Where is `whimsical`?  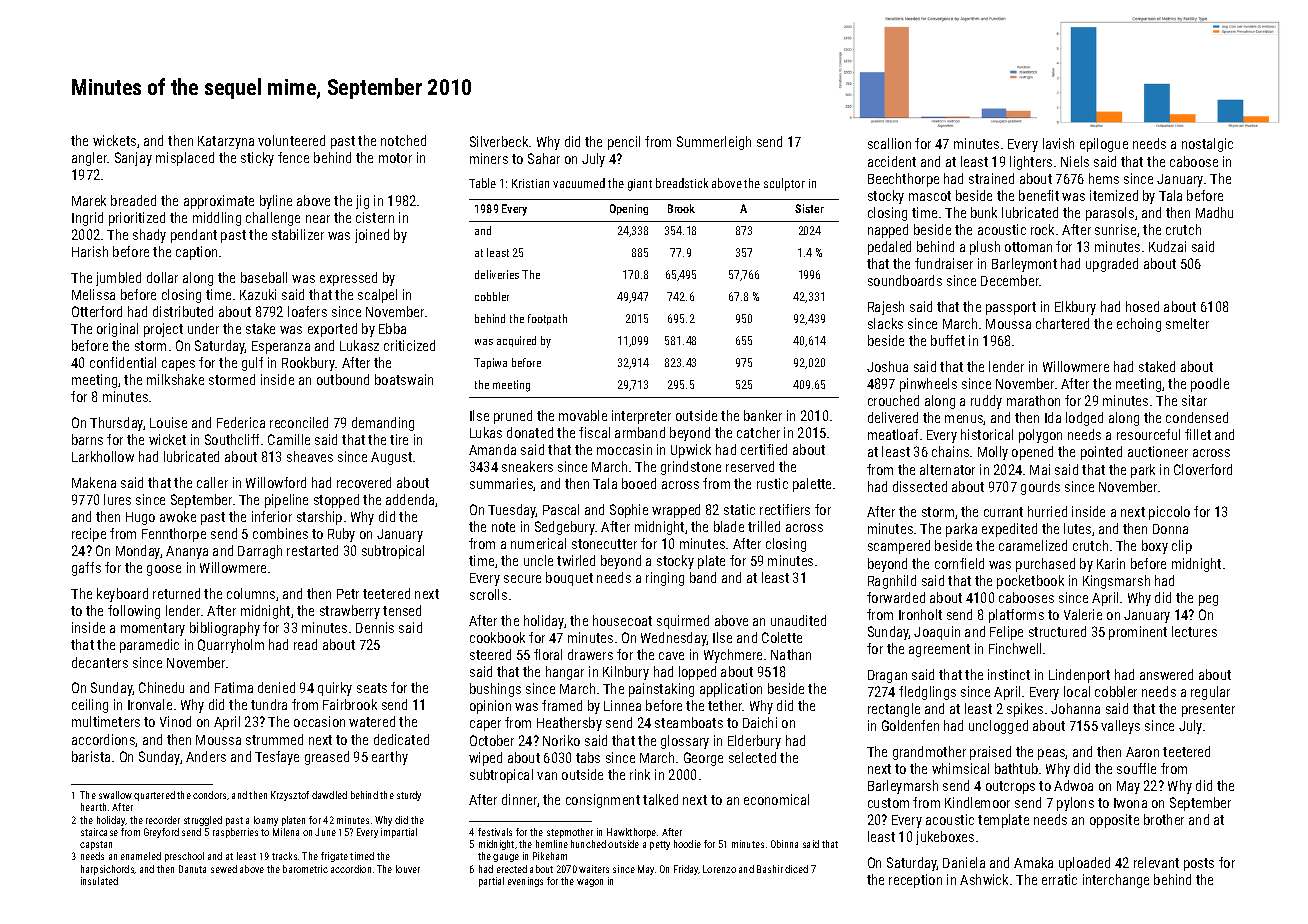 whimsical is located at coordinates (960, 768).
